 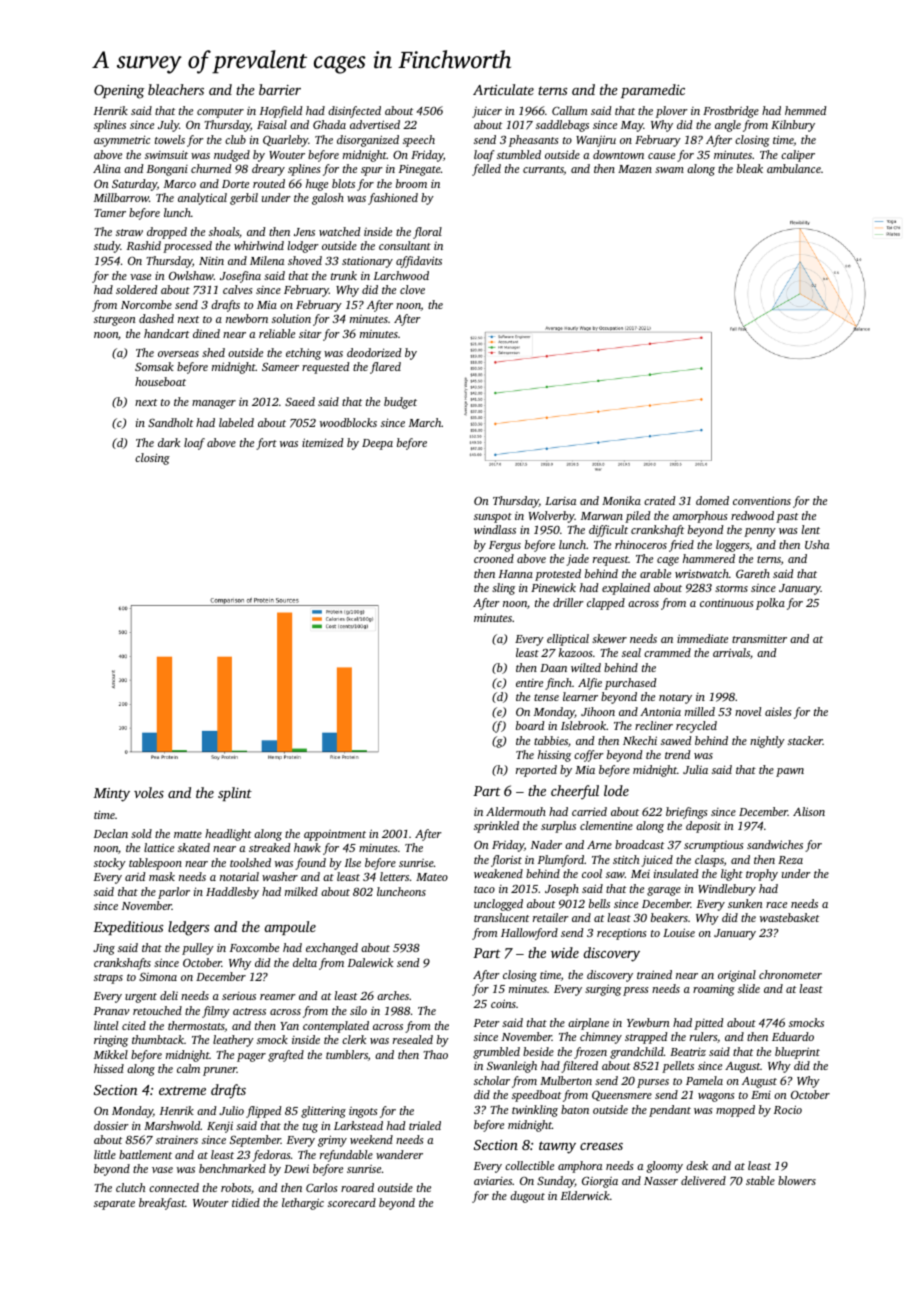 I want to click on flipped, so click(x=263, y=1112).
